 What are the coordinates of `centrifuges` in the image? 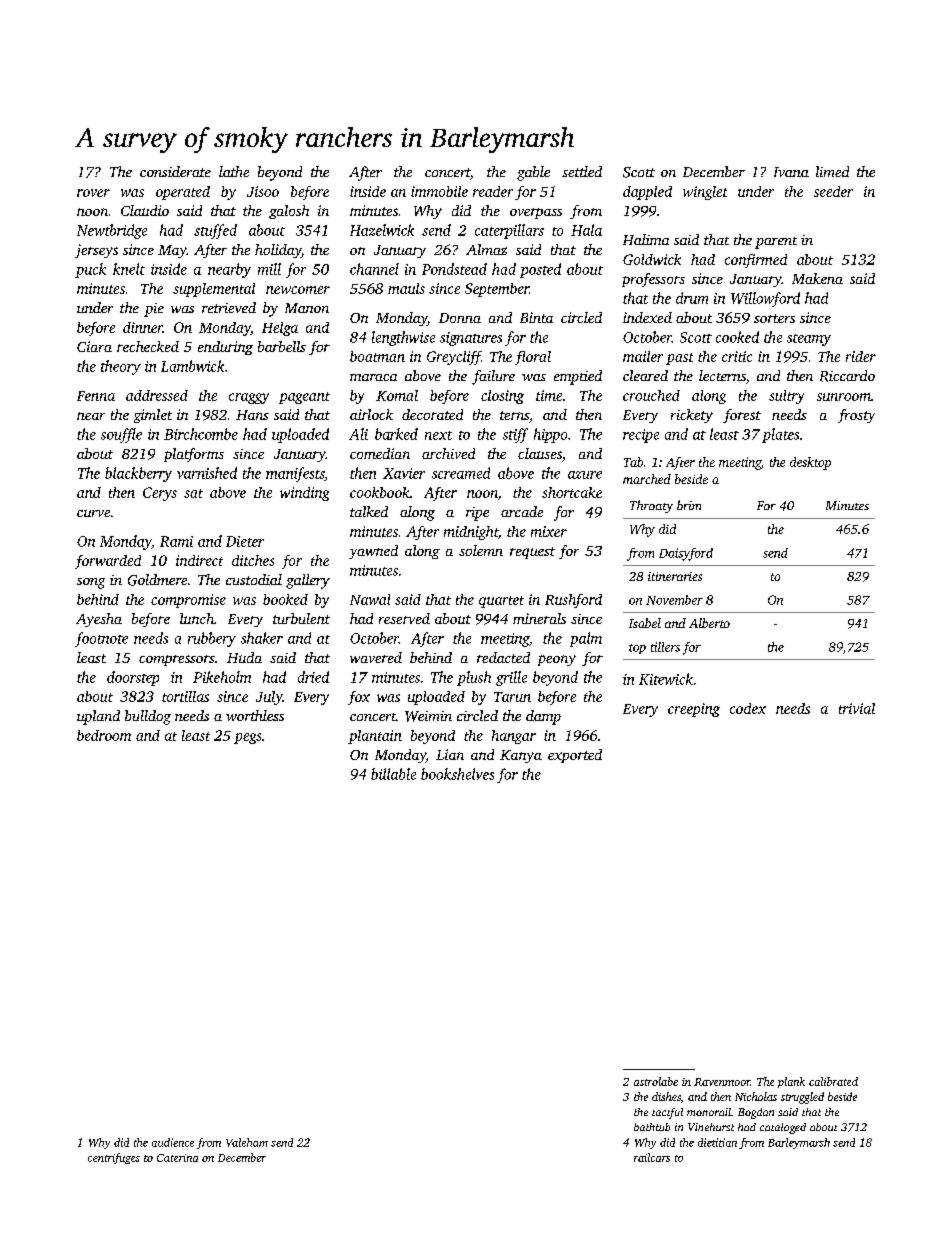 It's located at (114, 1158).
